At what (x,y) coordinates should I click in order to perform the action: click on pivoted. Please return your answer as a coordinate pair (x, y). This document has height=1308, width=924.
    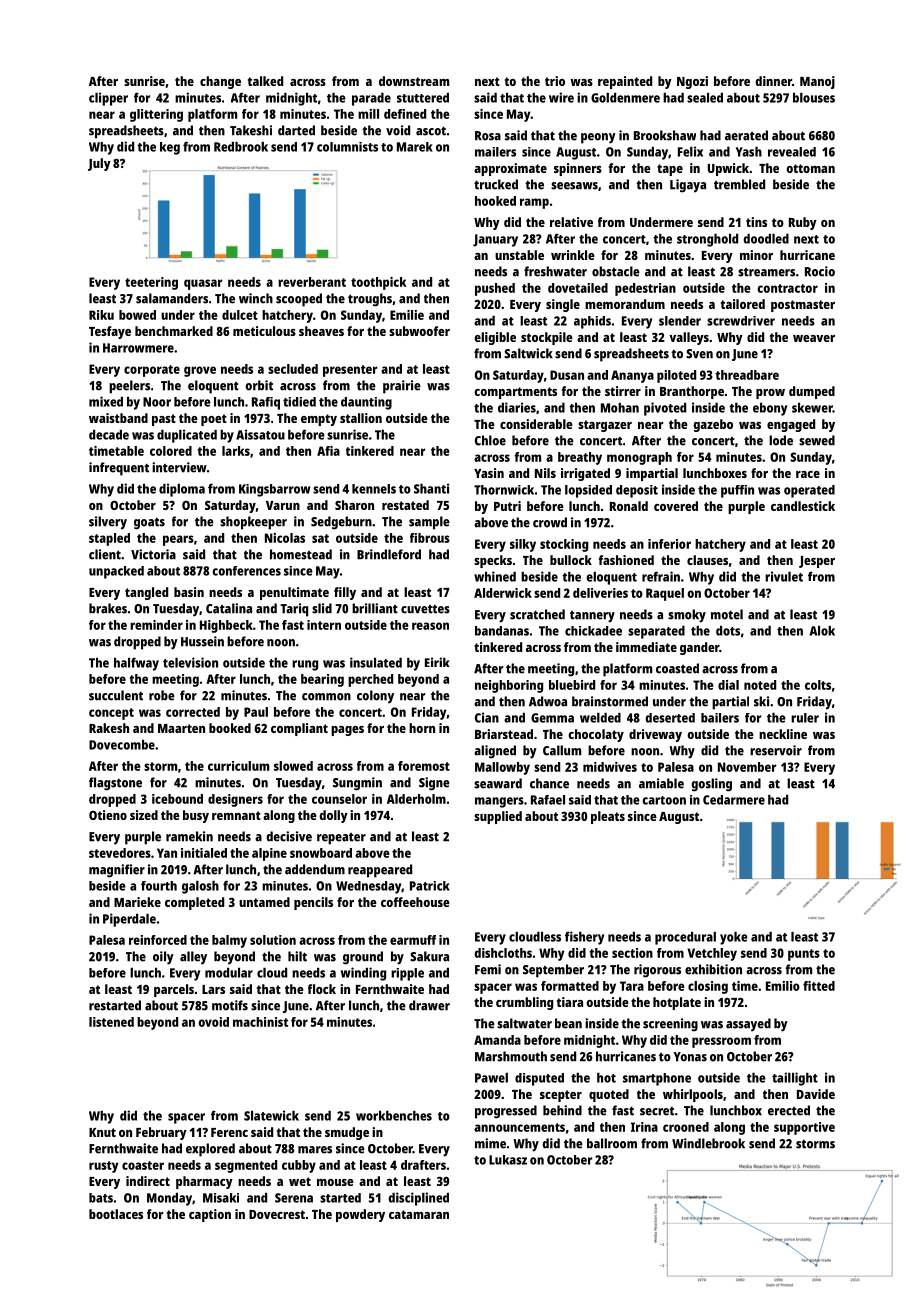
    Looking at the image, I should click on (665, 409).
